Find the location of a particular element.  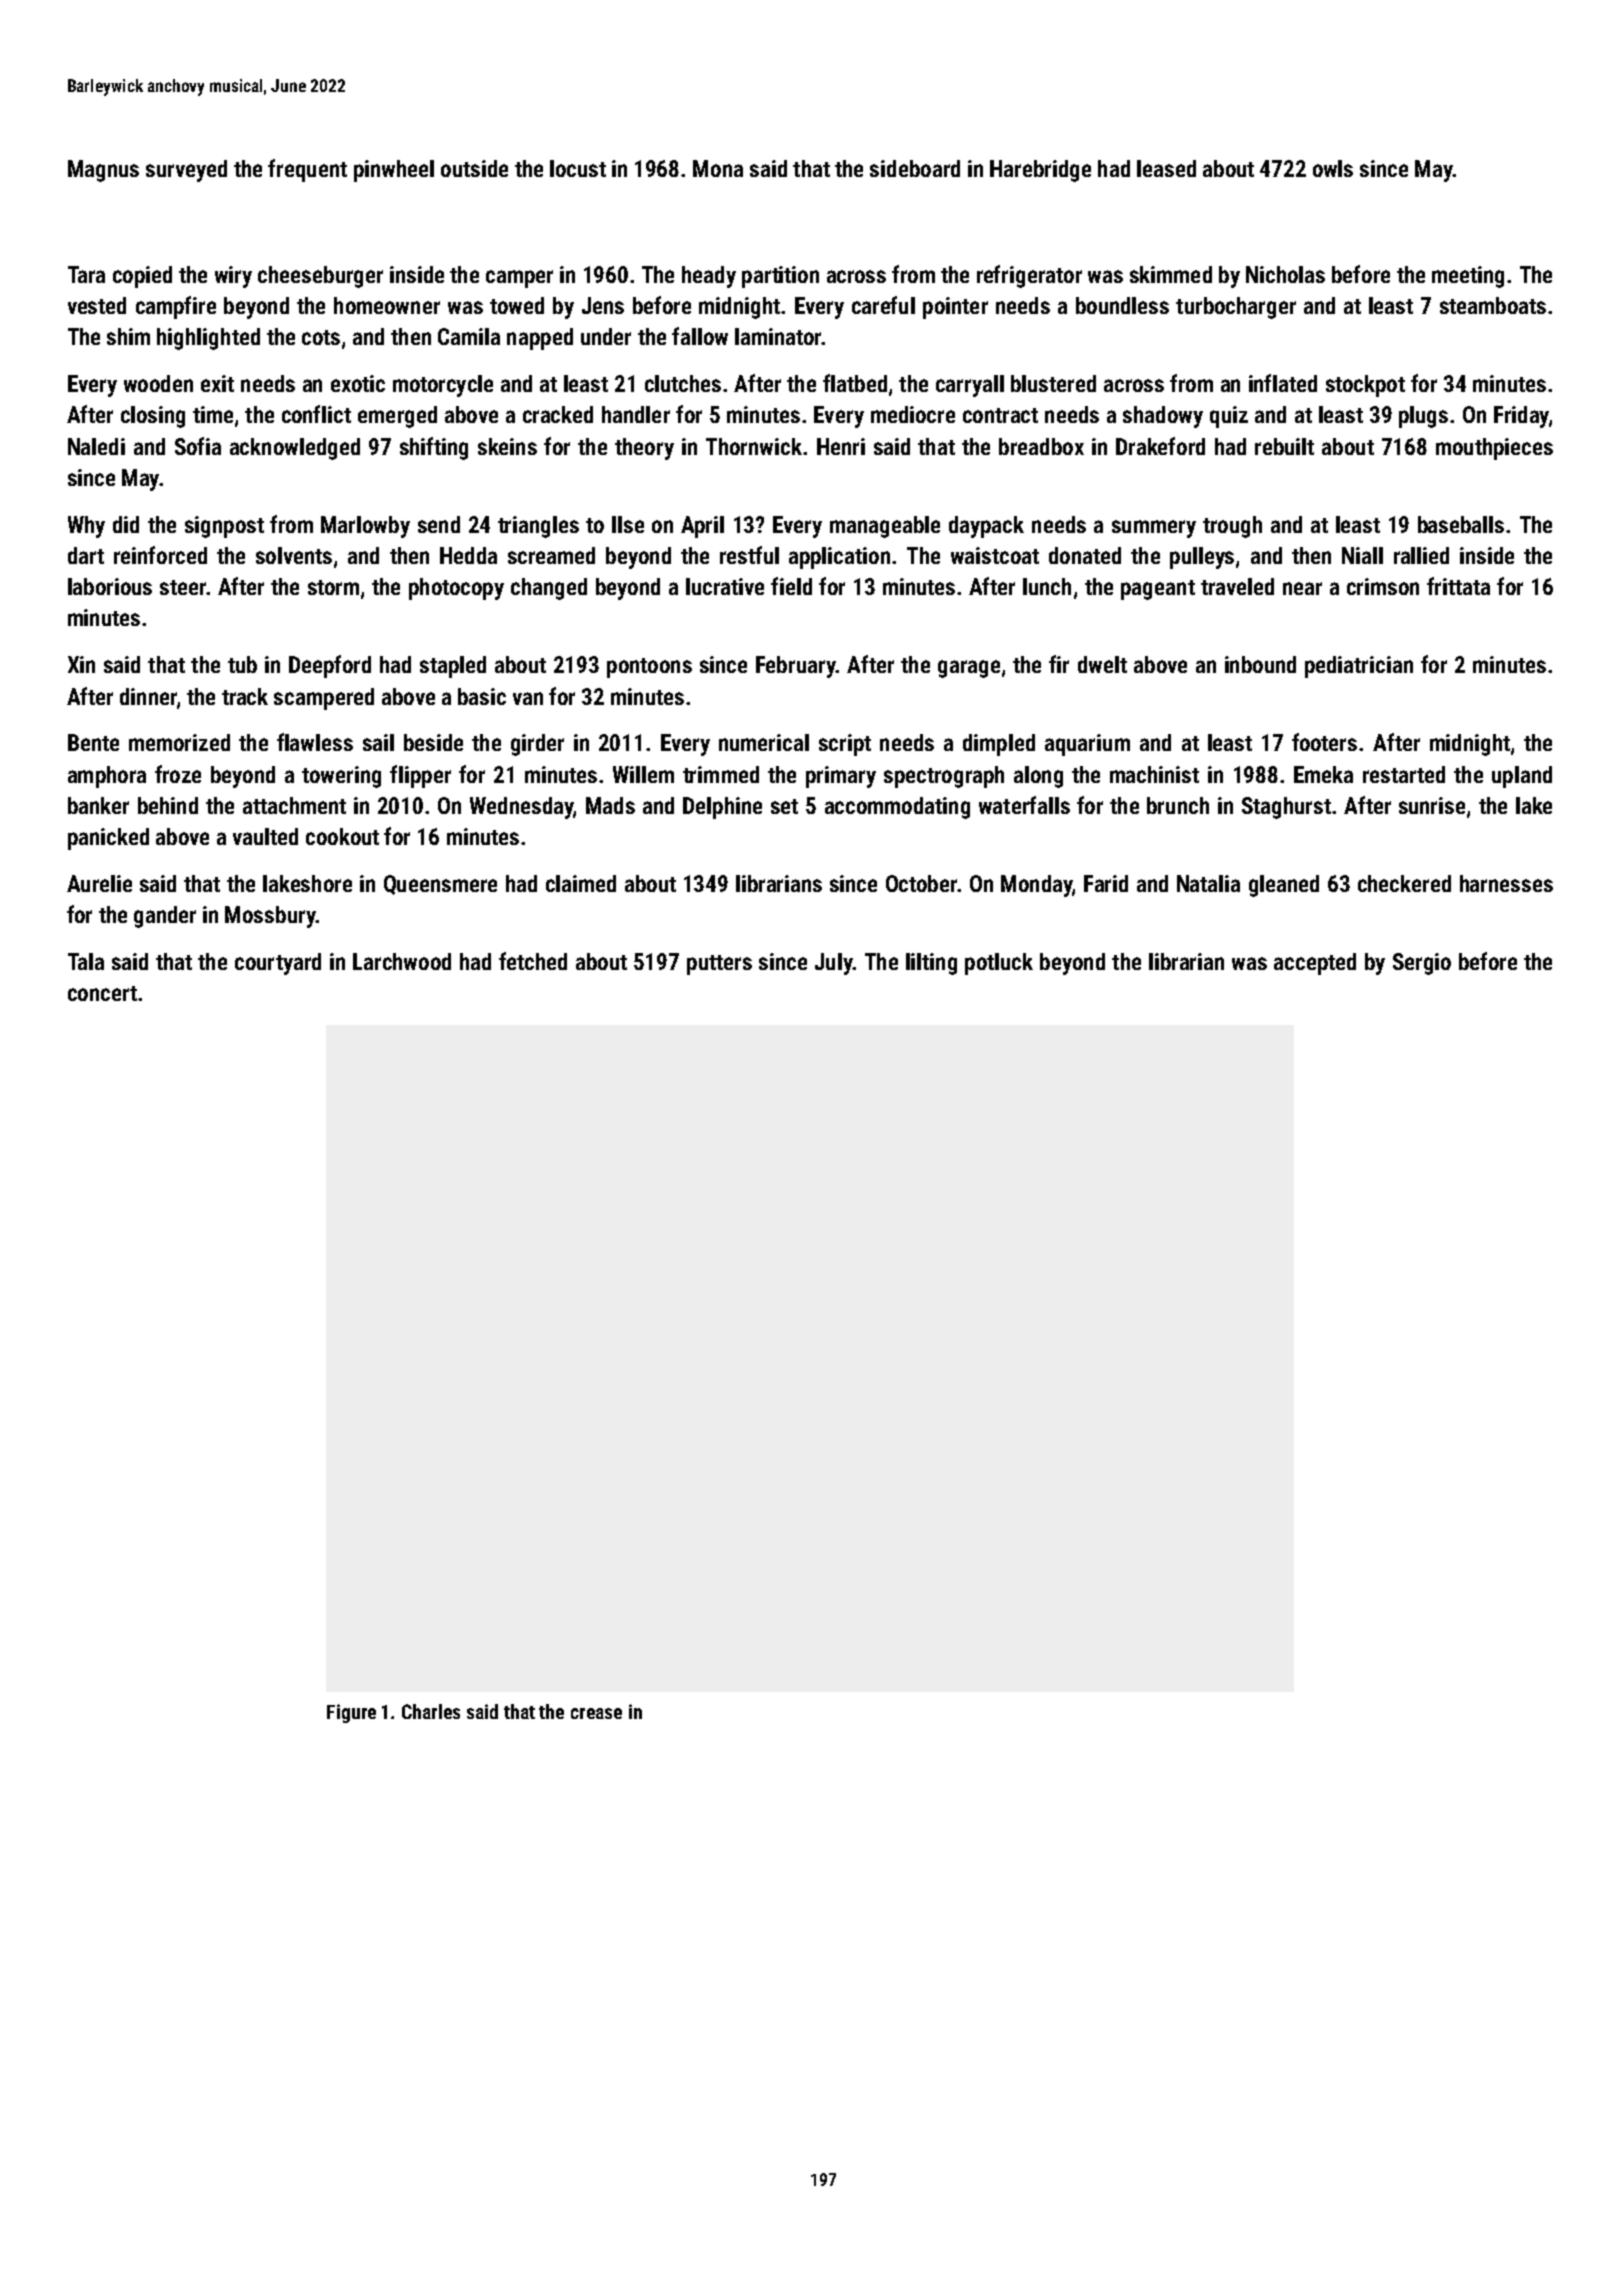

accepted is located at coordinates (1315, 964).
